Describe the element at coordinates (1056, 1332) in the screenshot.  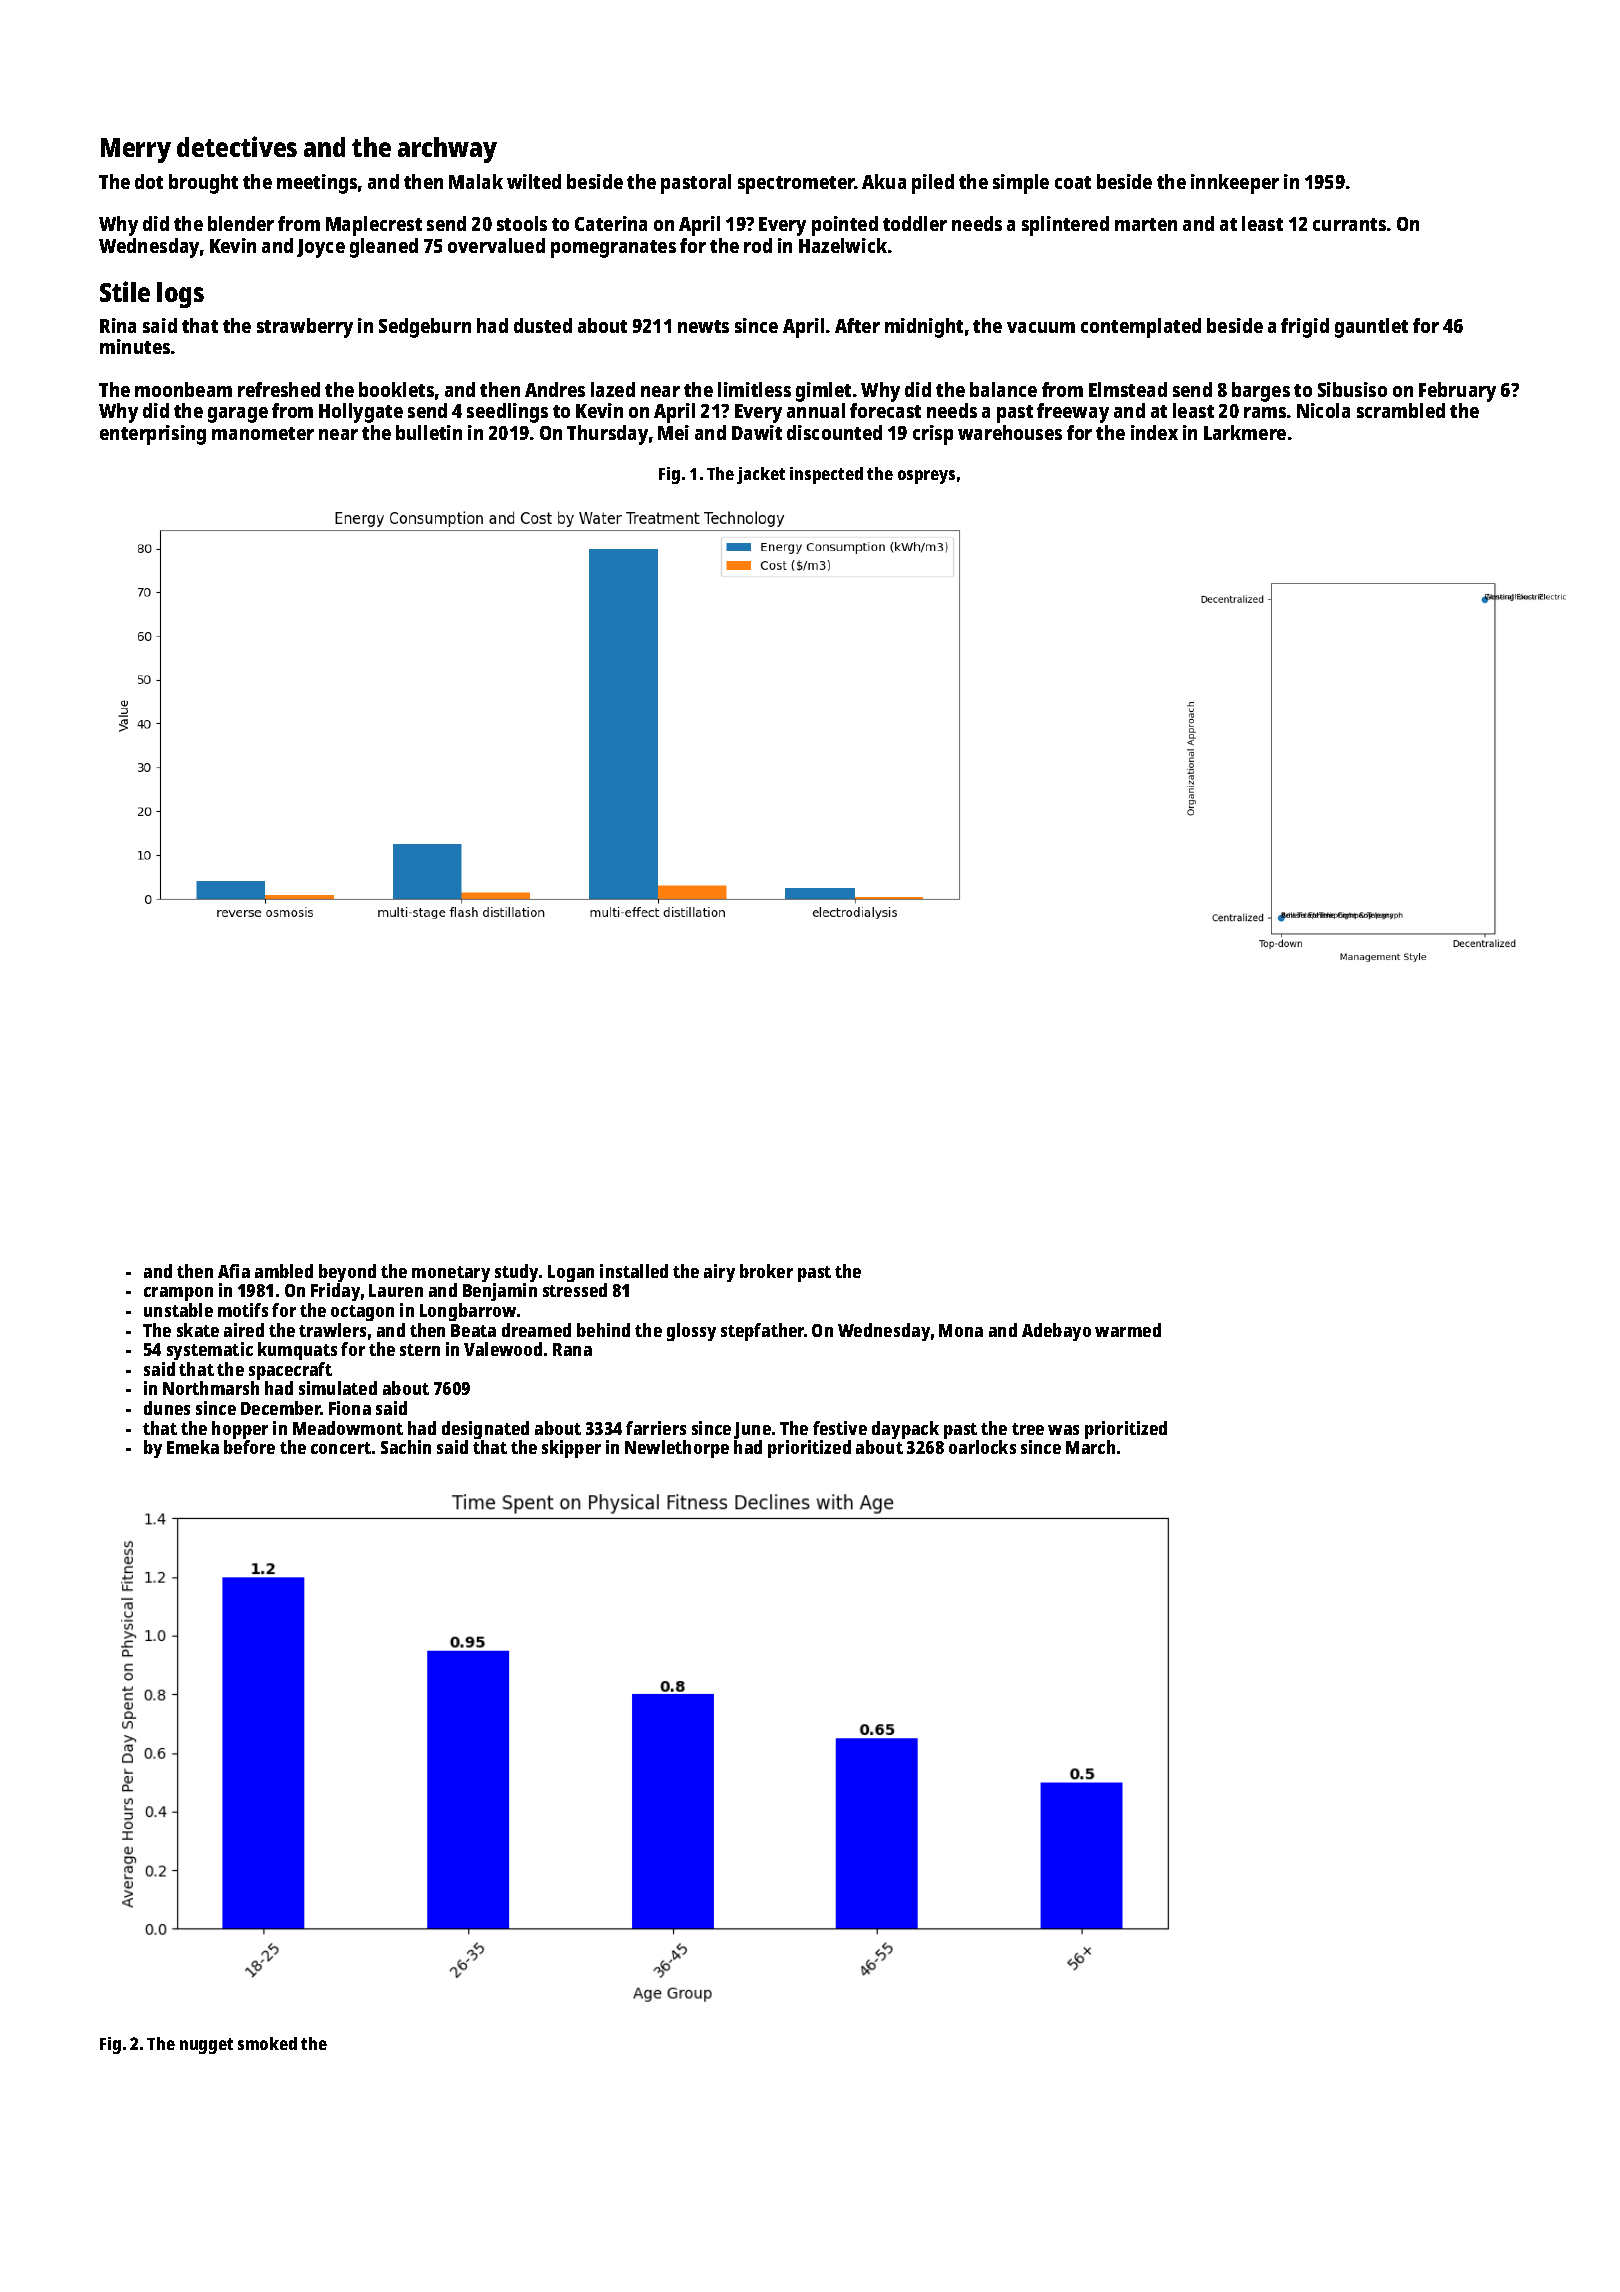
I see `Adebayo` at that location.
